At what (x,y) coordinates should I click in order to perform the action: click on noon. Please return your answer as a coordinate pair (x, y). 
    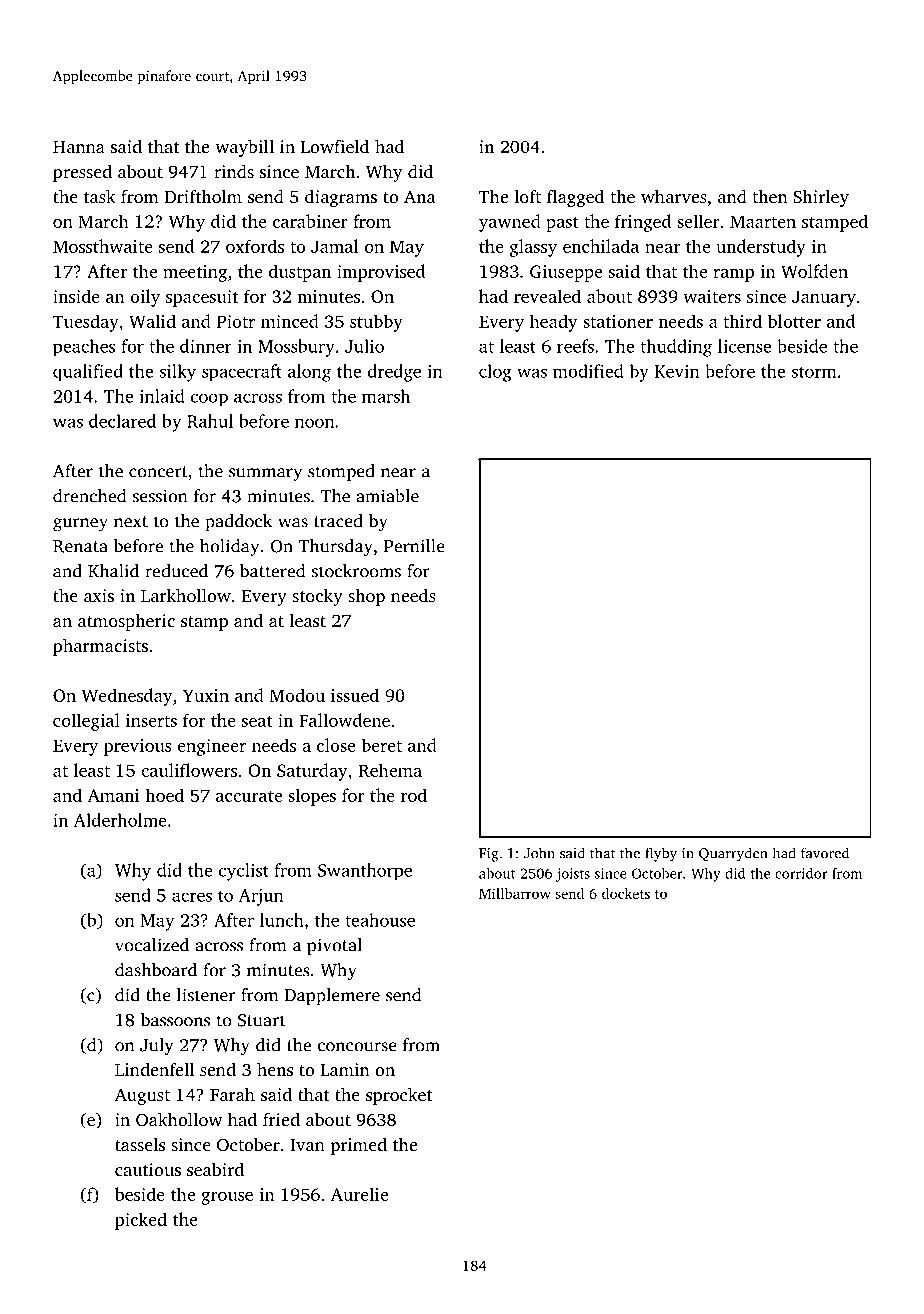
    Looking at the image, I should click on (314, 423).
